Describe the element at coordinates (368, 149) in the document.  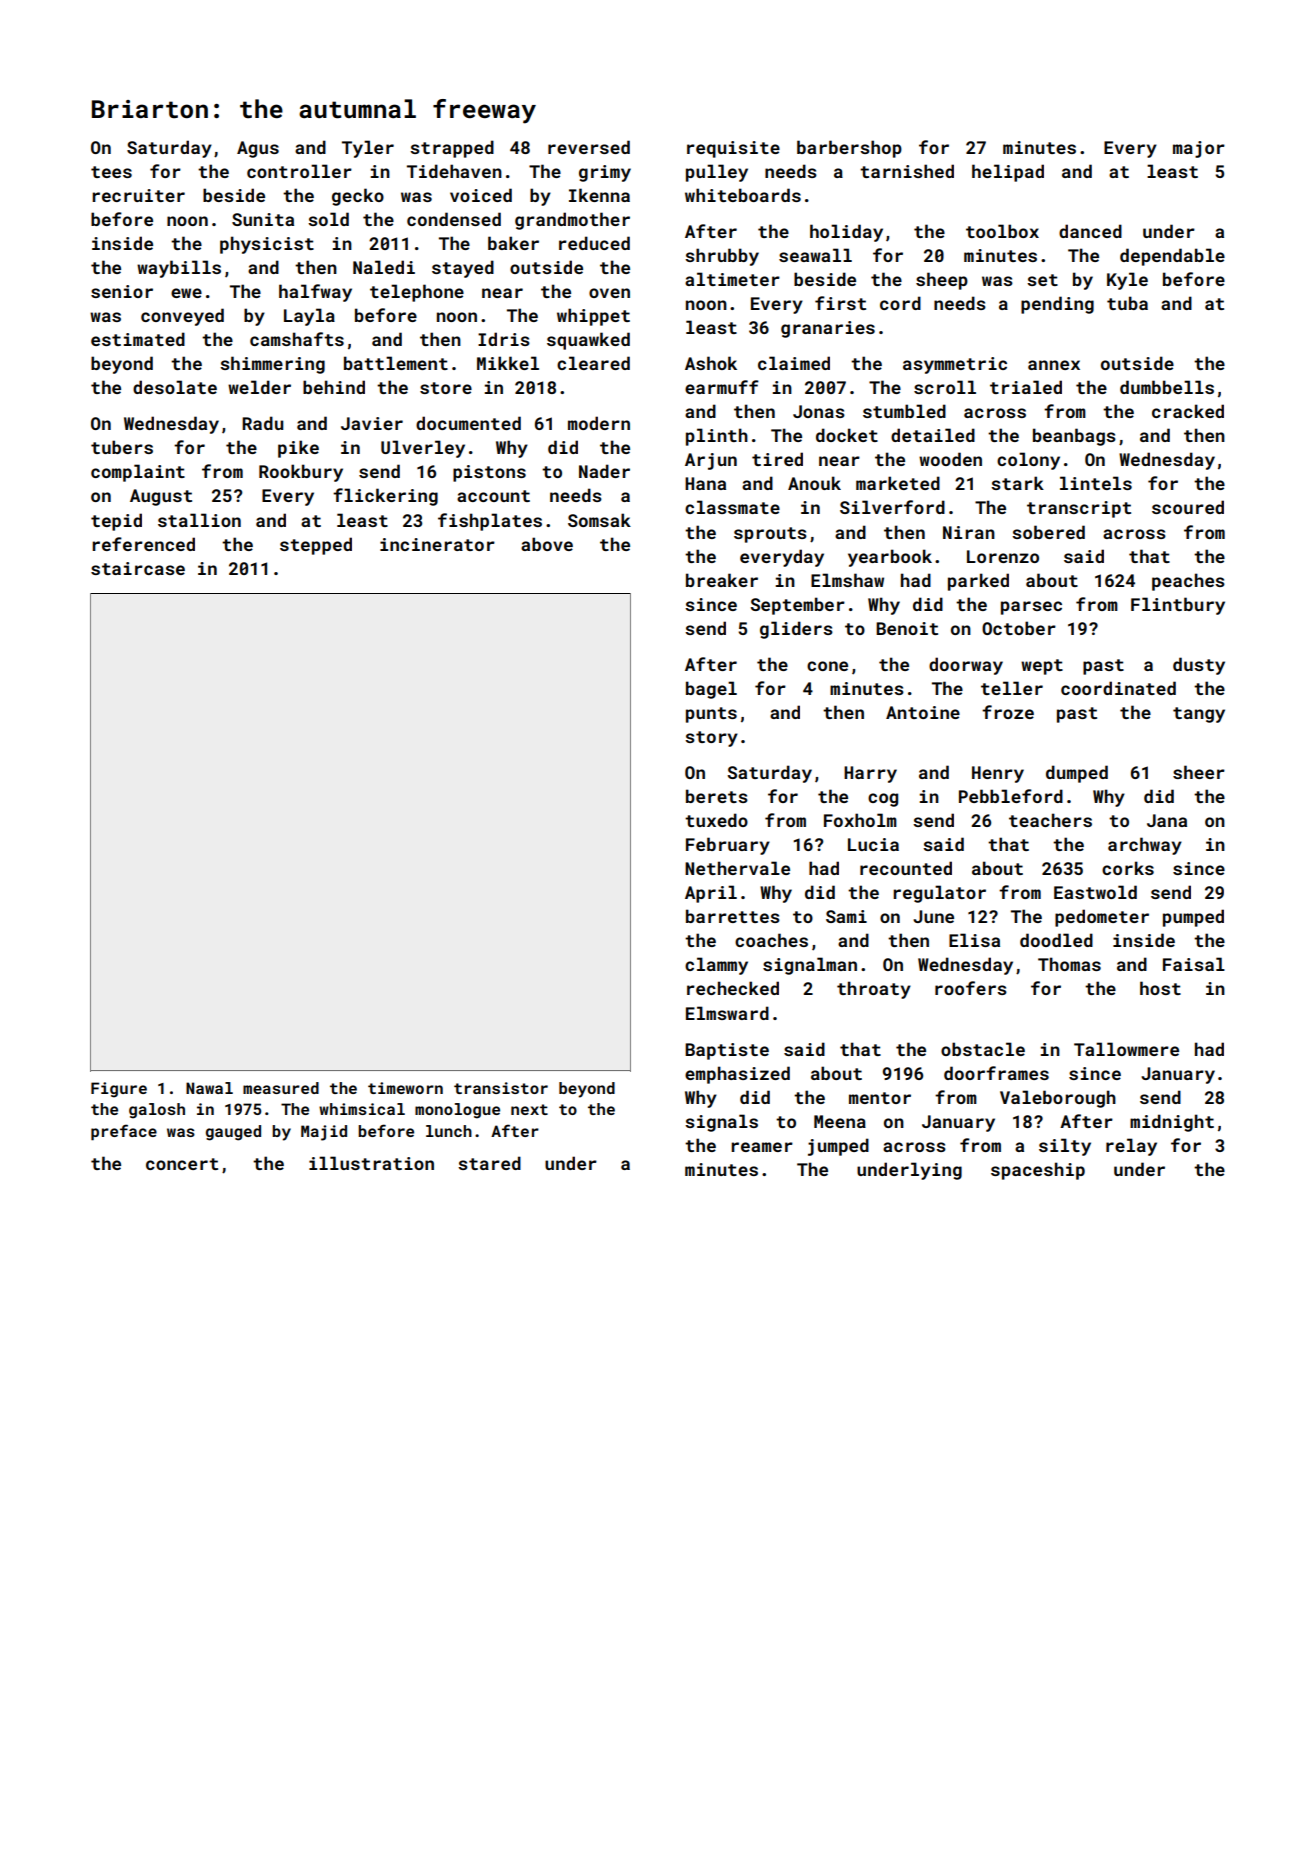
I see `Tyler` at that location.
